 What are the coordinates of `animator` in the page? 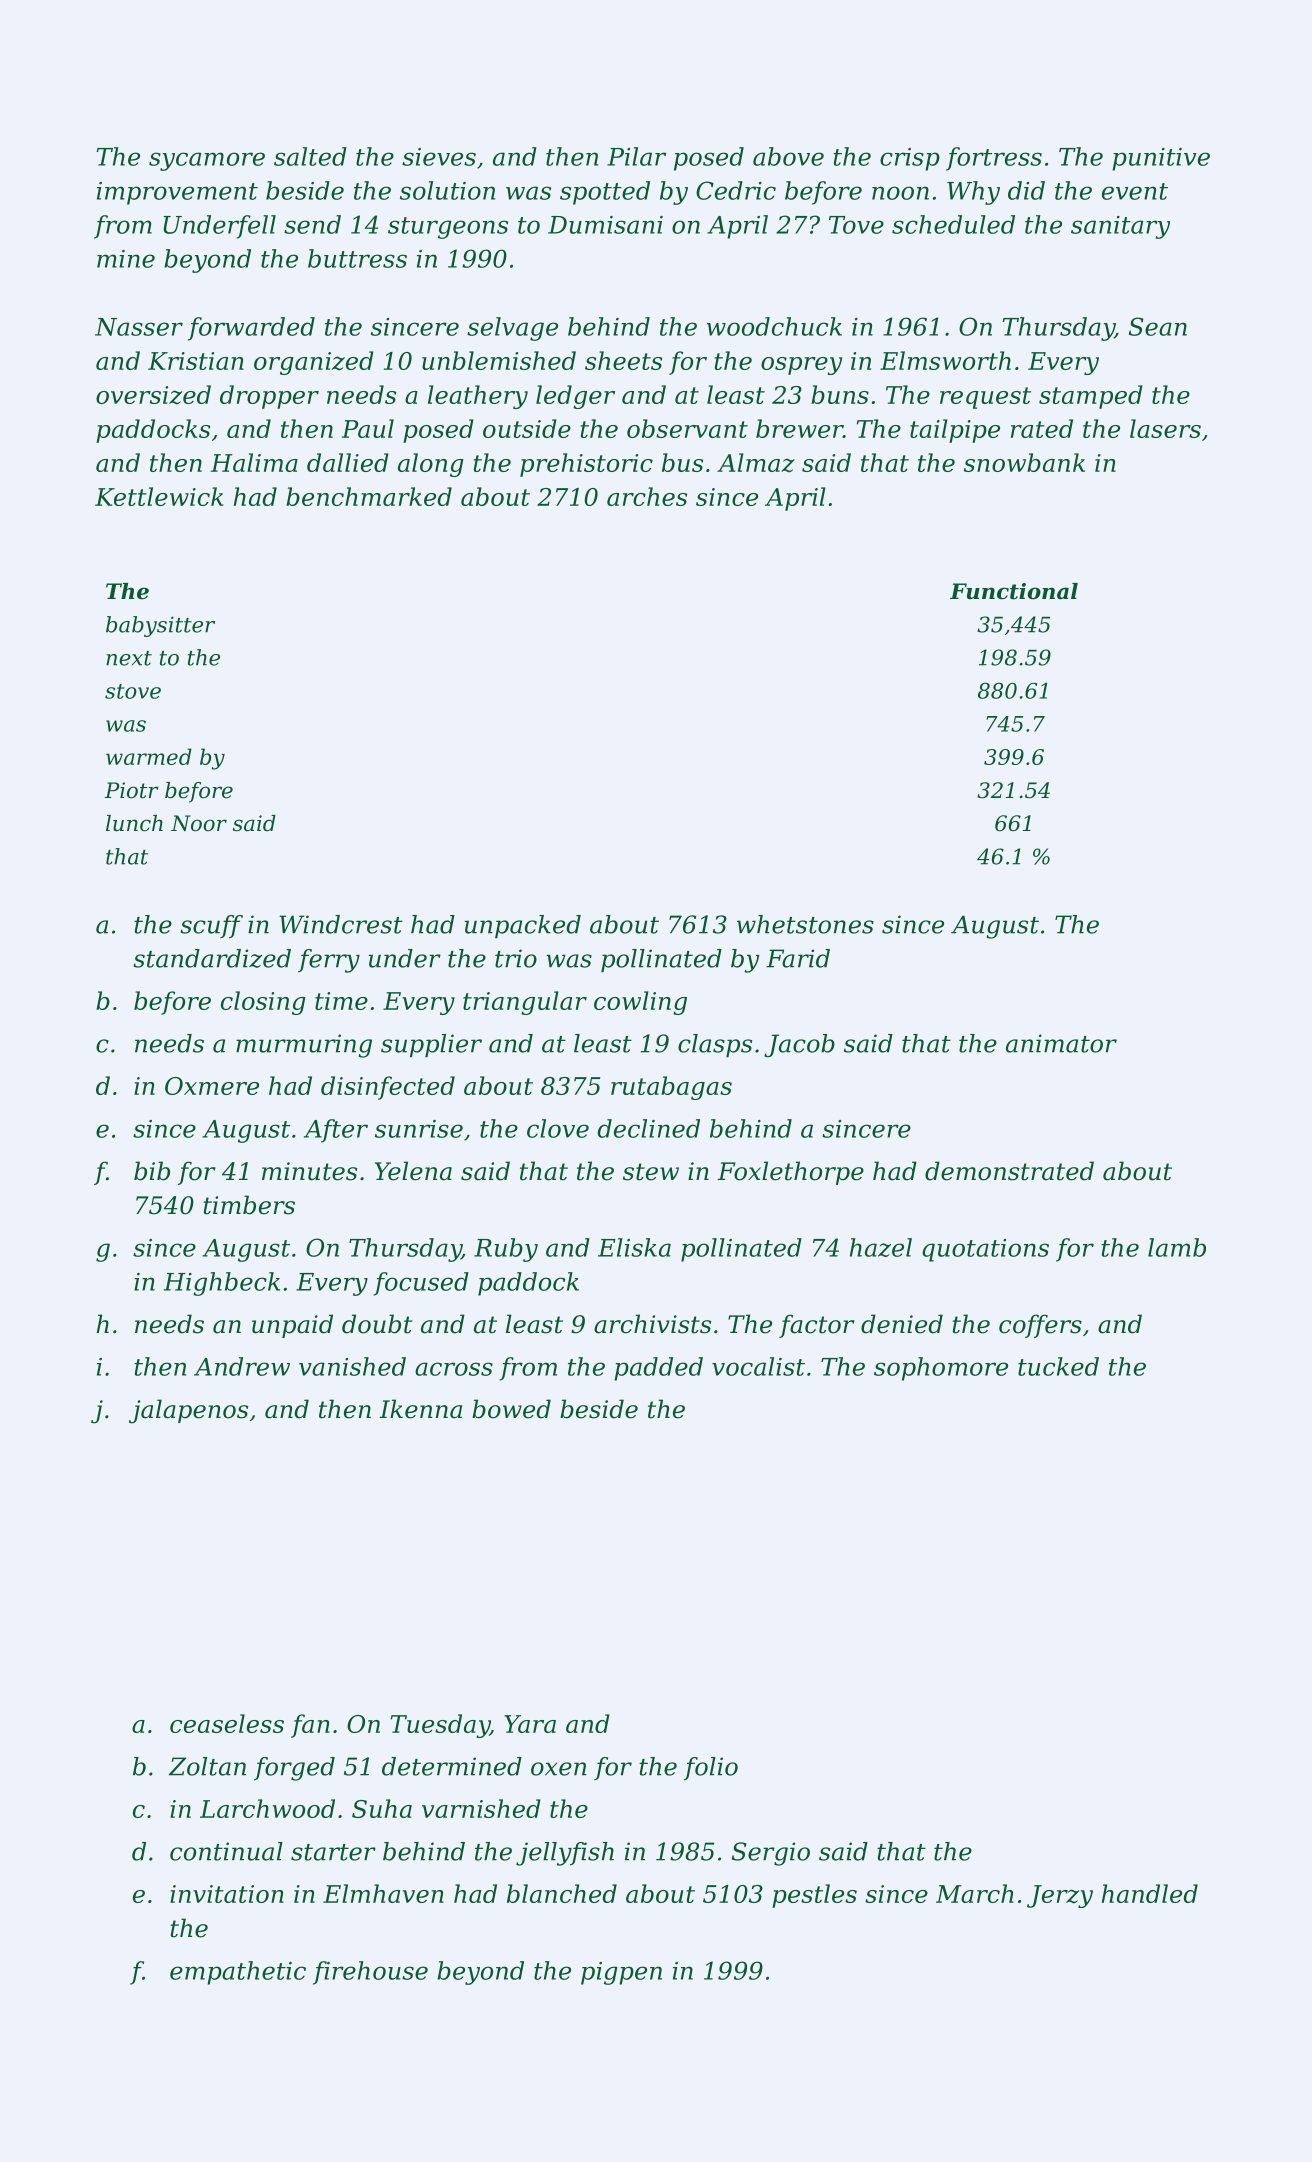 It's located at (1061, 1043).
